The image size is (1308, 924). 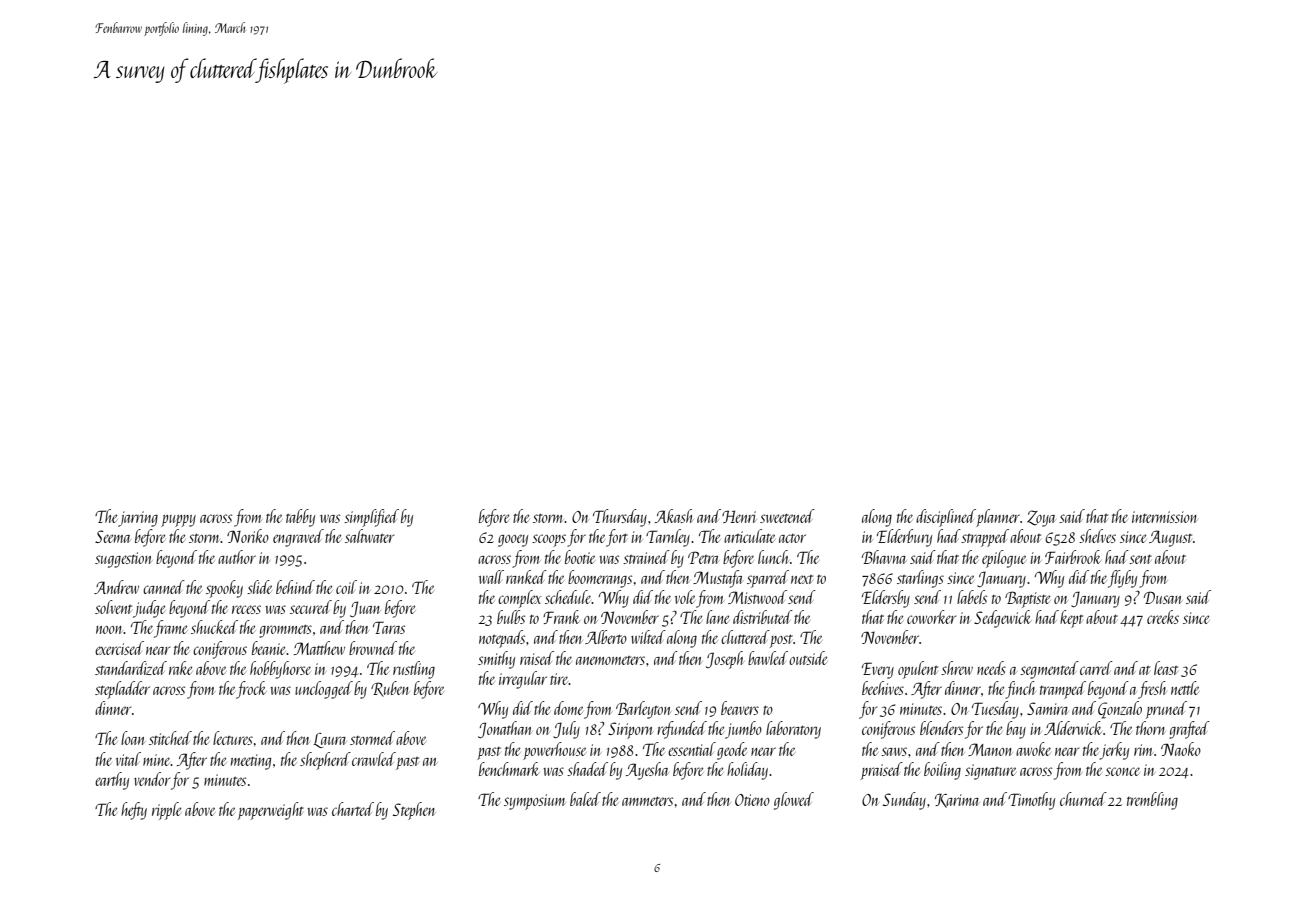 I want to click on beehives, so click(x=883, y=688).
